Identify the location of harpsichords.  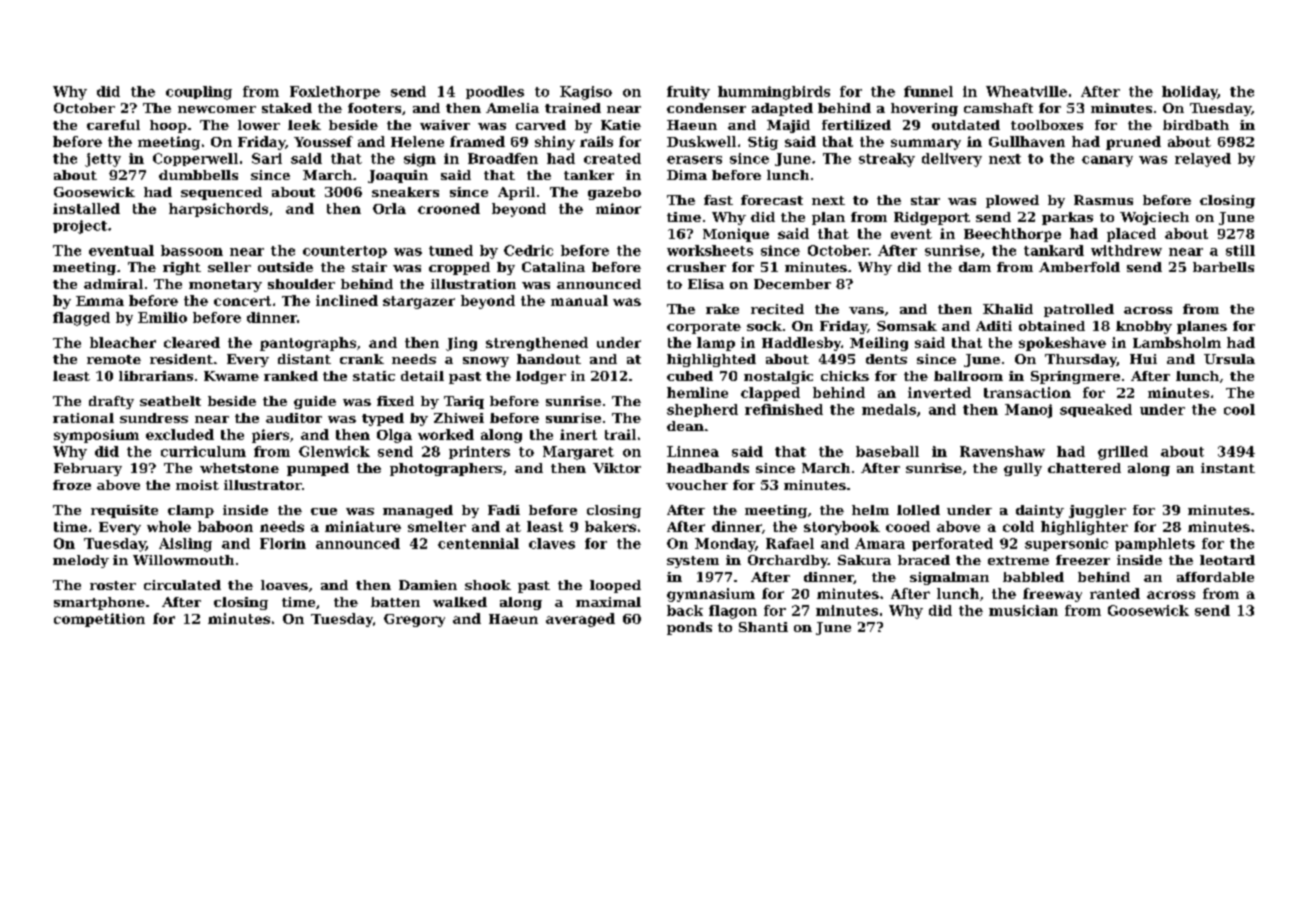
(218, 210).
